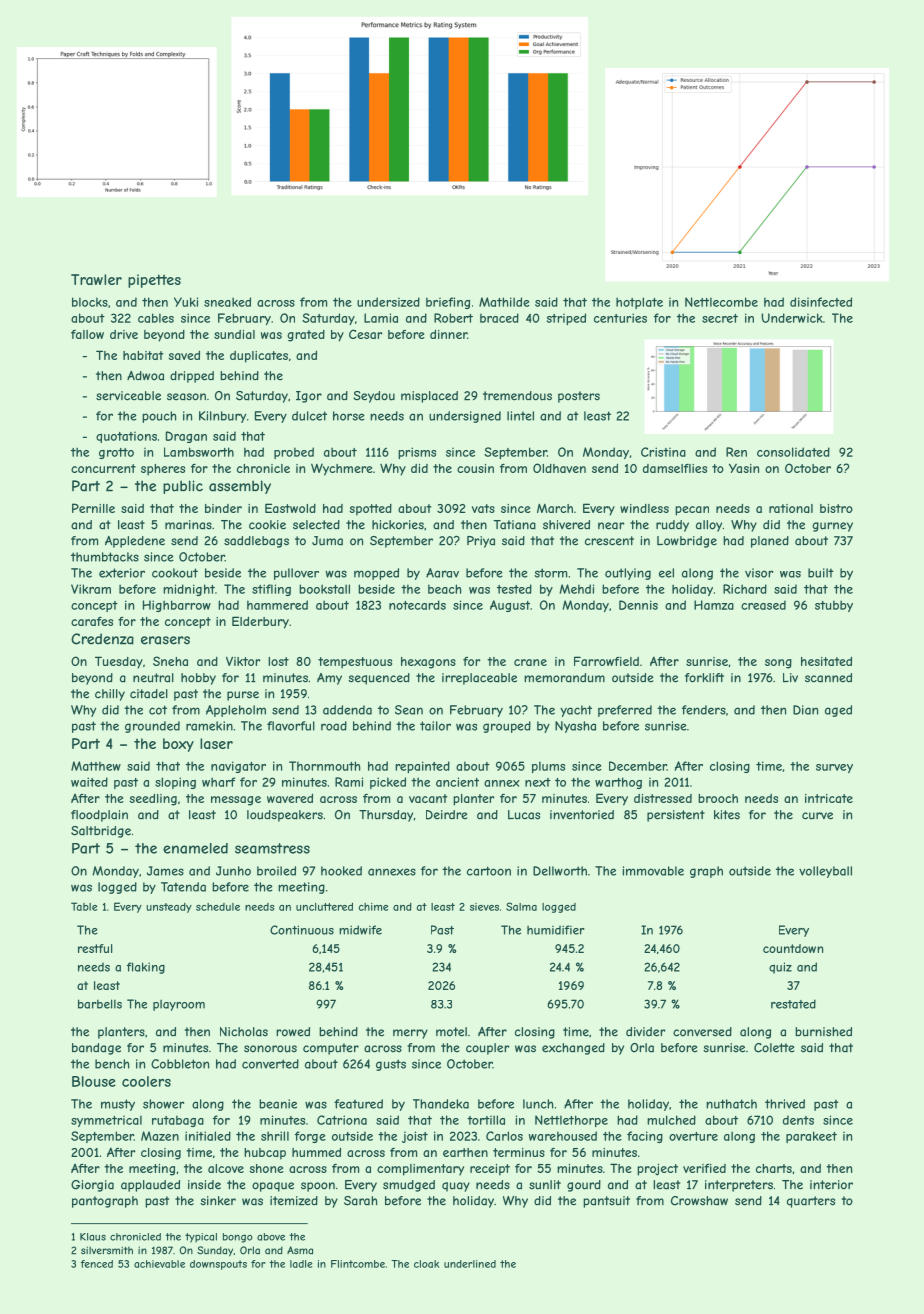 Image resolution: width=924 pixels, height=1314 pixels. Describe the element at coordinates (448, 334) in the screenshot. I see `dinner` at that location.
